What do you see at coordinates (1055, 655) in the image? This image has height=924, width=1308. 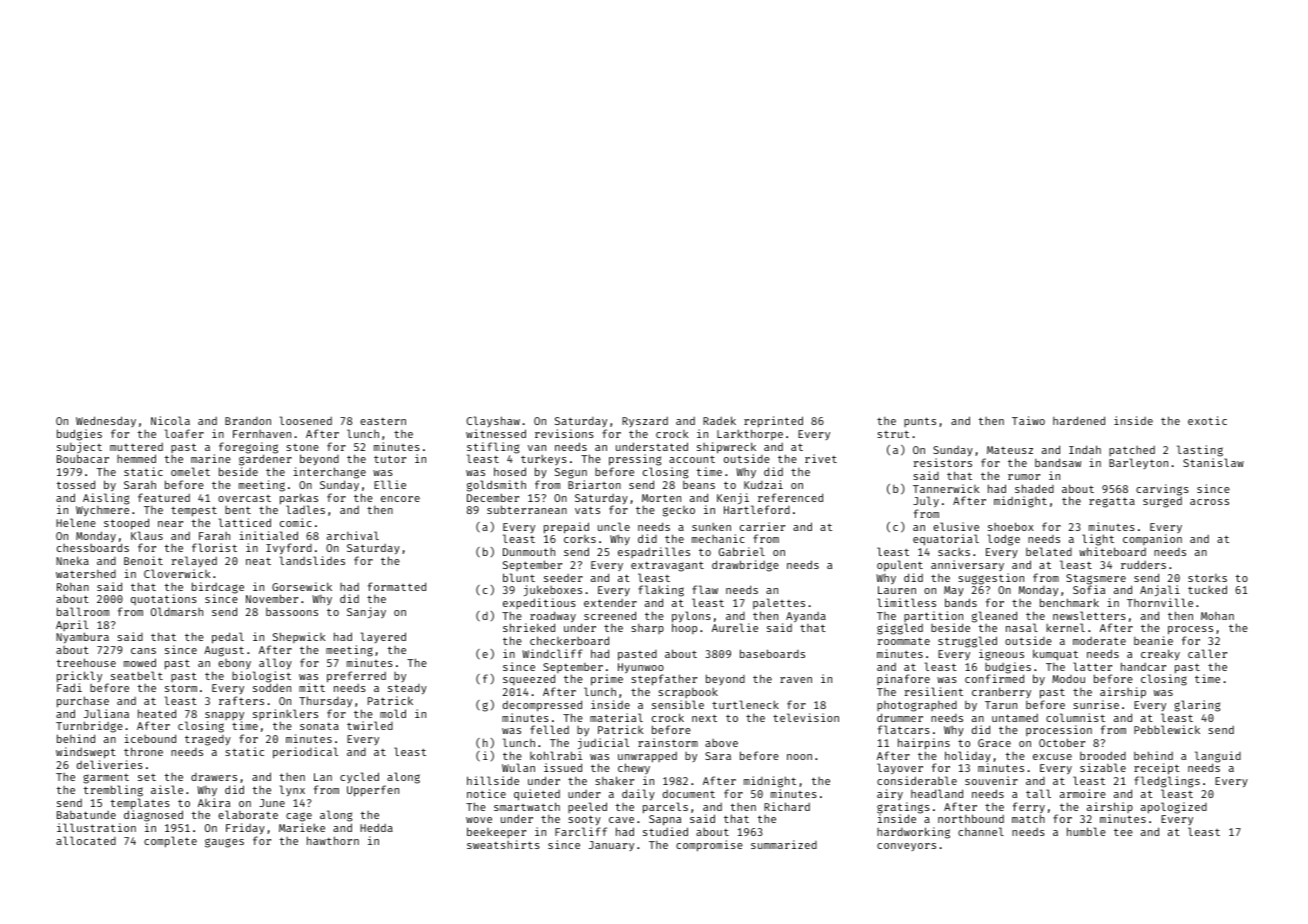 I see `kumquat` at bounding box center [1055, 655].
